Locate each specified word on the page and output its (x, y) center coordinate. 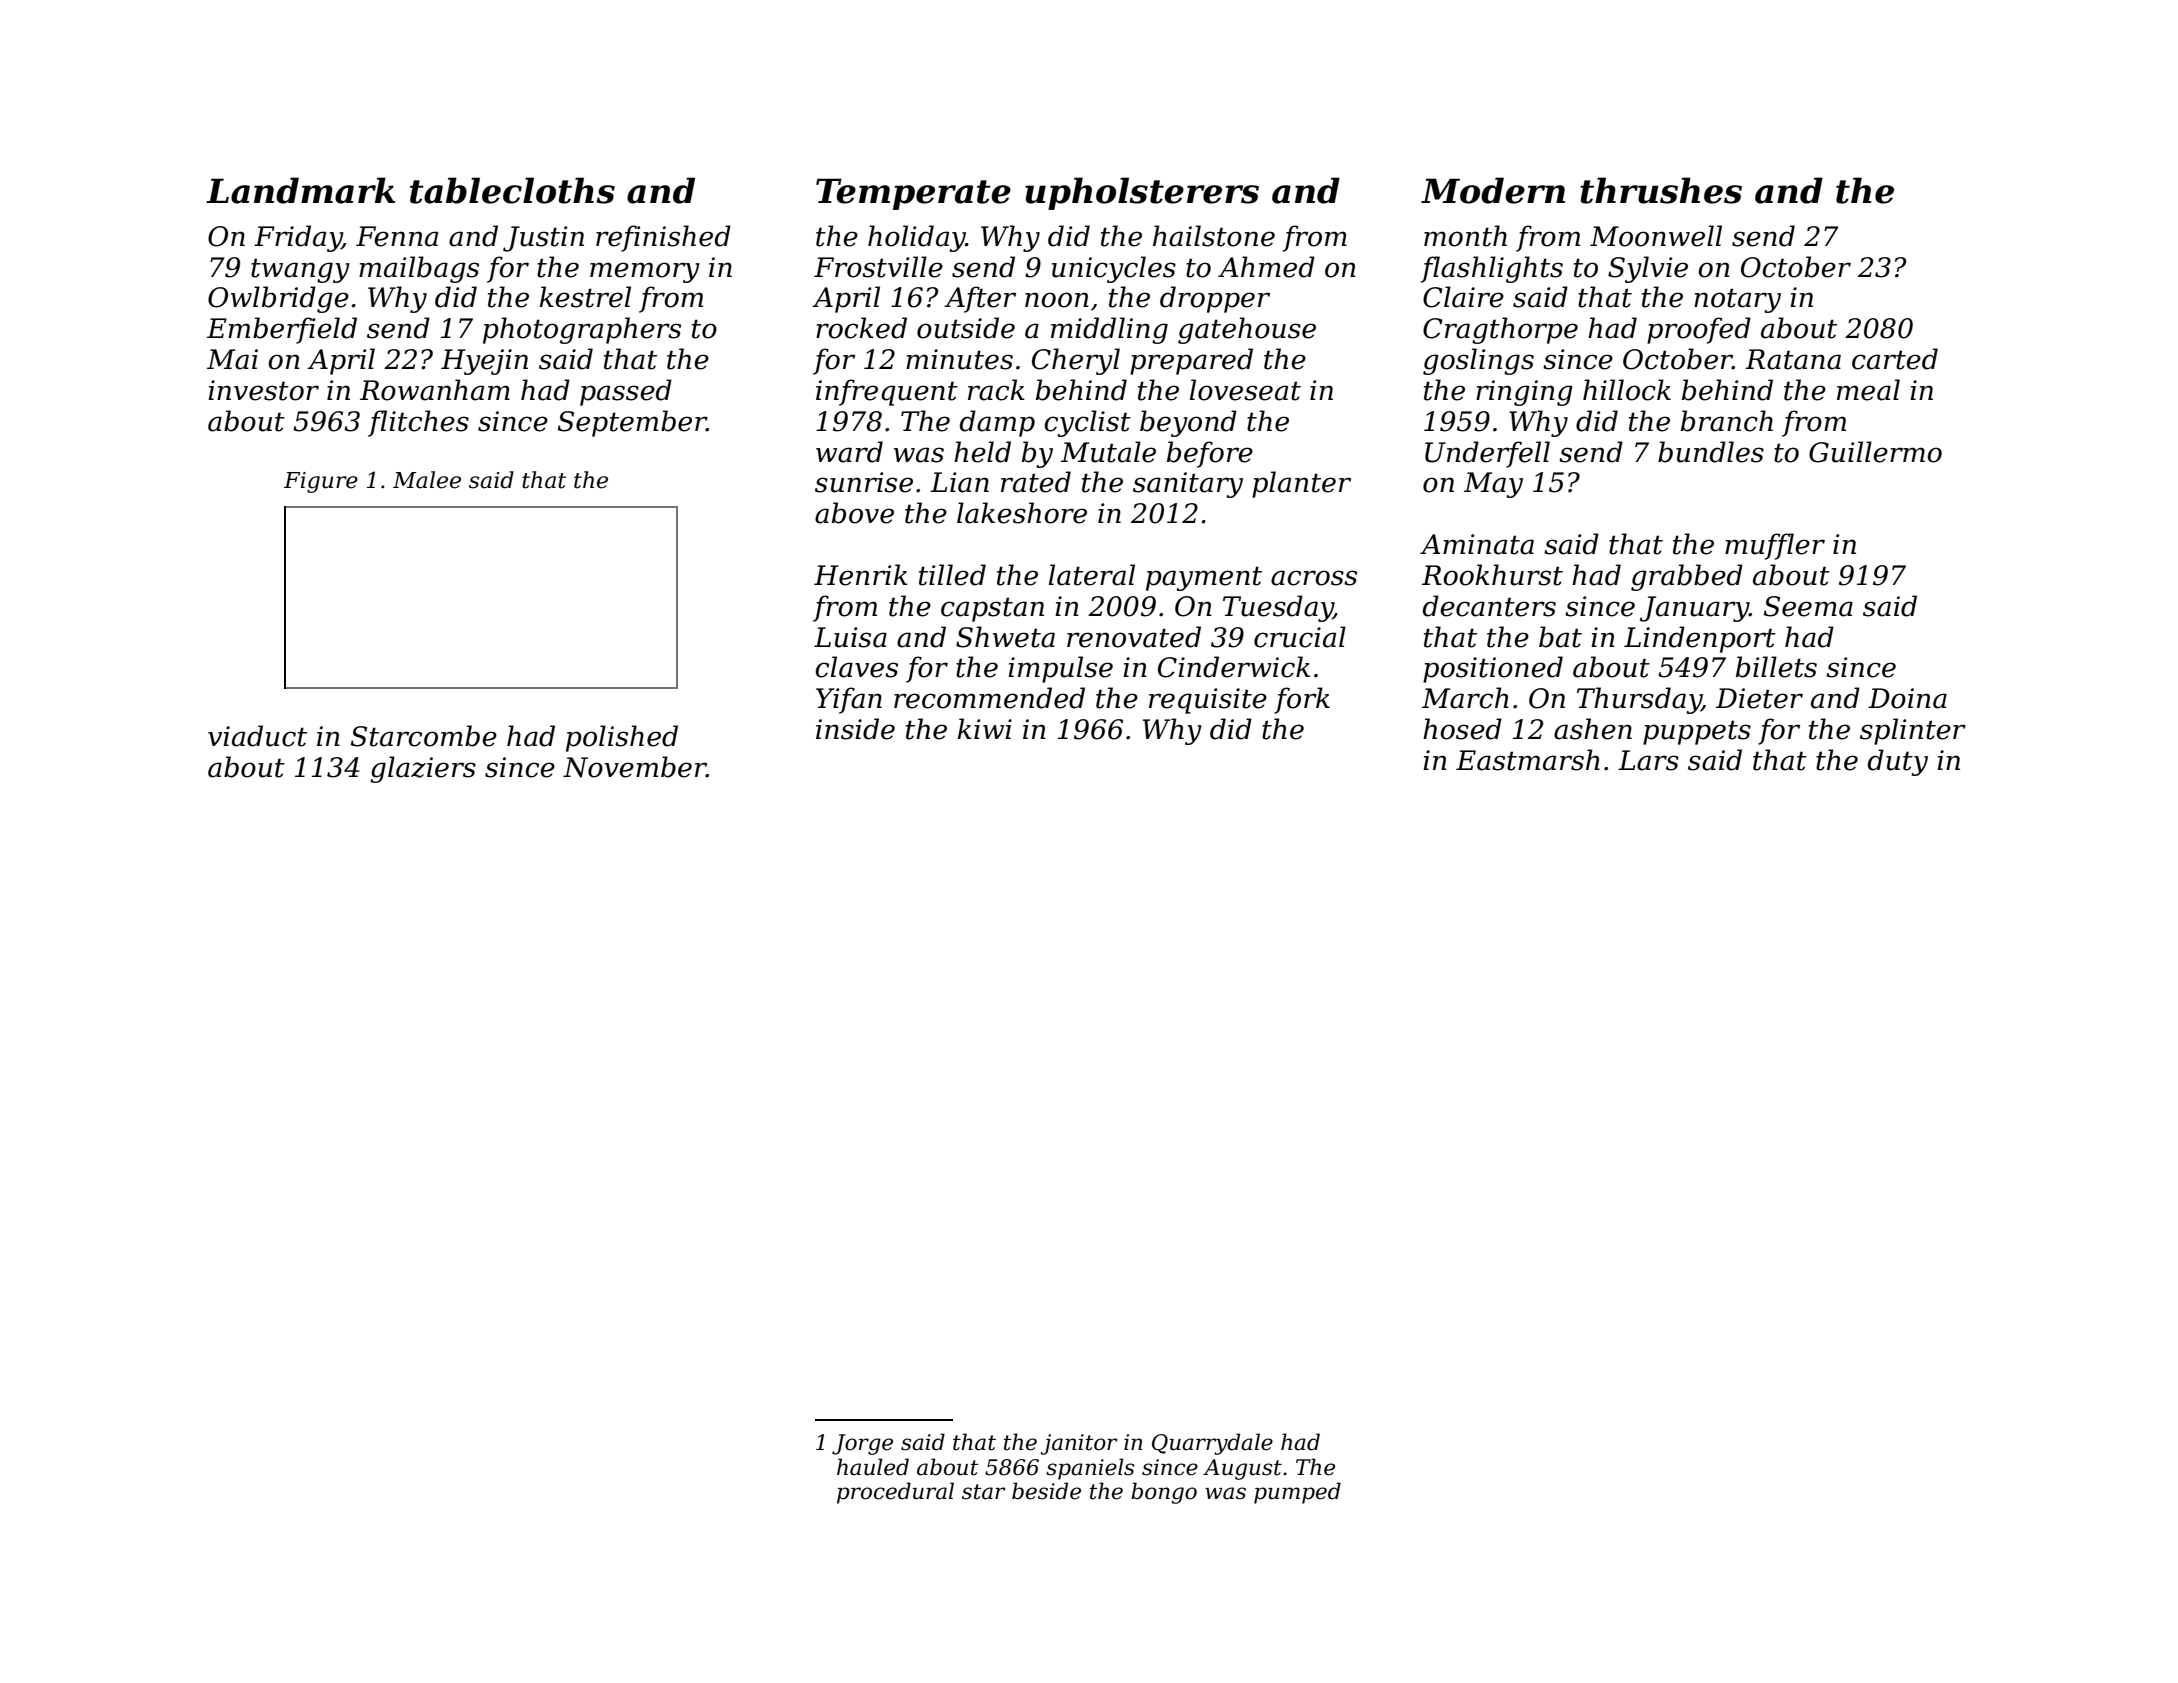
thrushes (1661, 190)
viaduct (257, 736)
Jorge (862, 1444)
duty (1898, 762)
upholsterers (1142, 193)
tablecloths (512, 190)
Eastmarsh (1528, 760)
